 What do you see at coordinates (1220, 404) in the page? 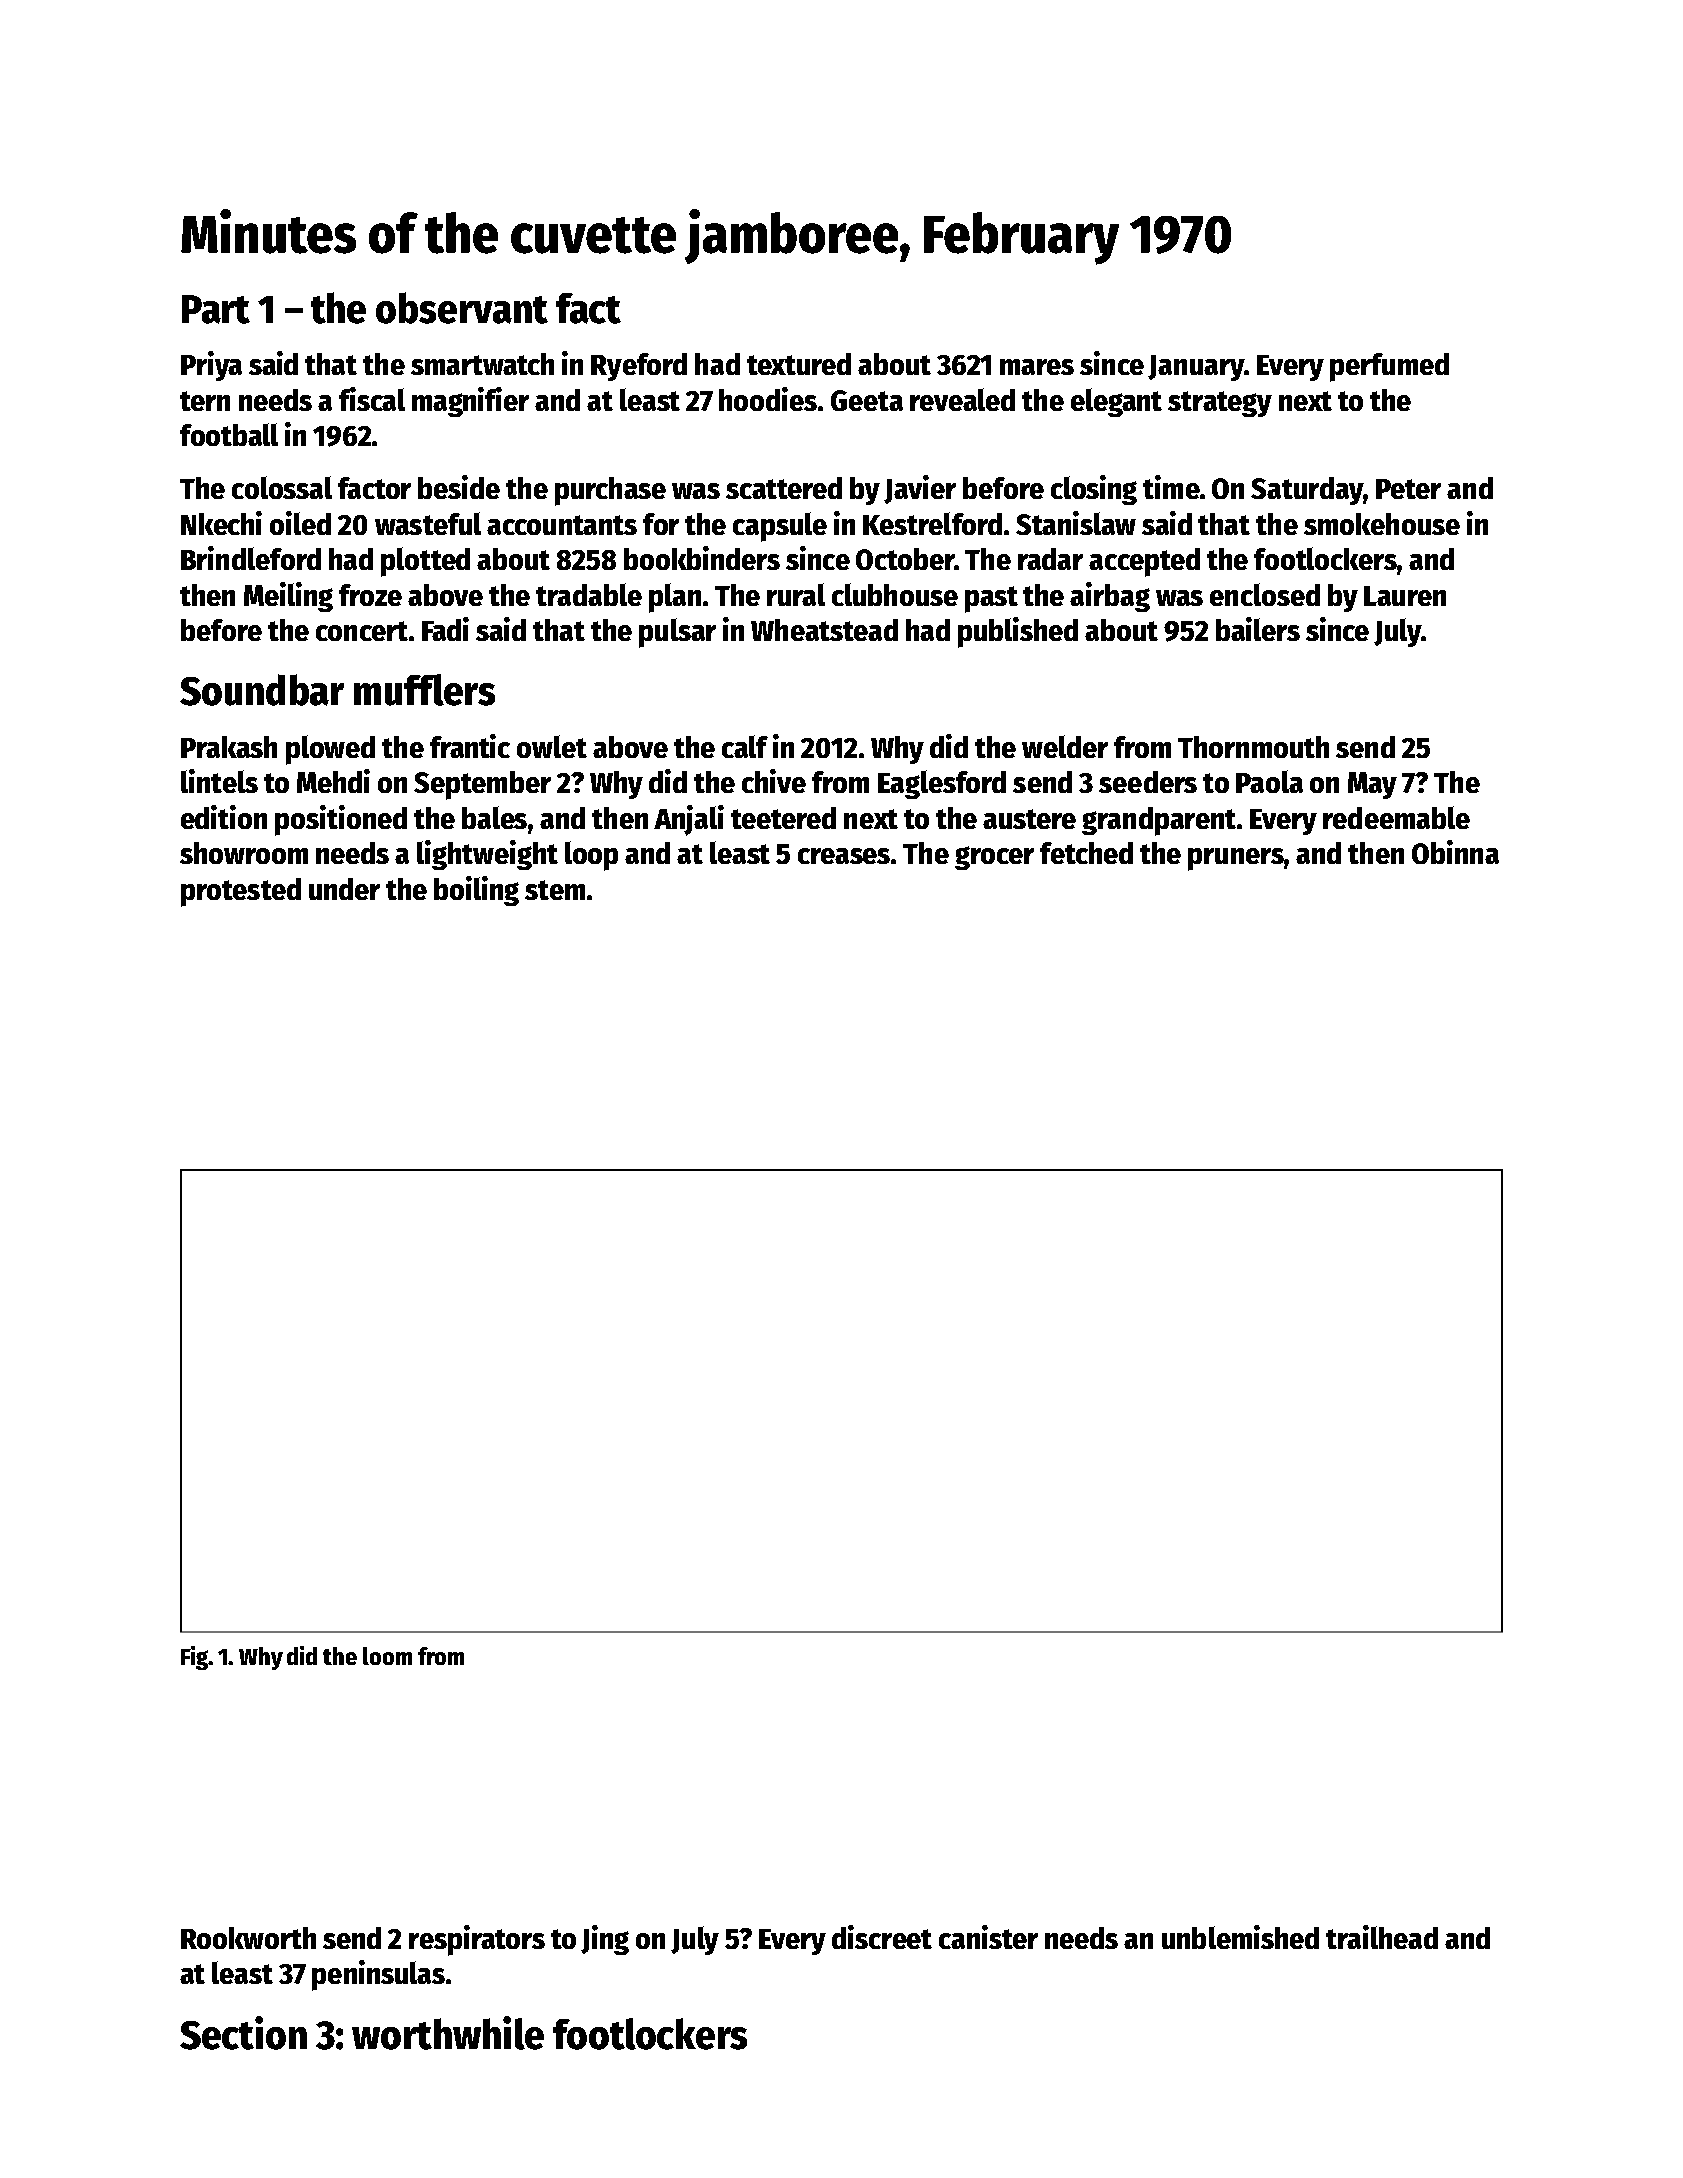
I see `strategy` at bounding box center [1220, 404].
